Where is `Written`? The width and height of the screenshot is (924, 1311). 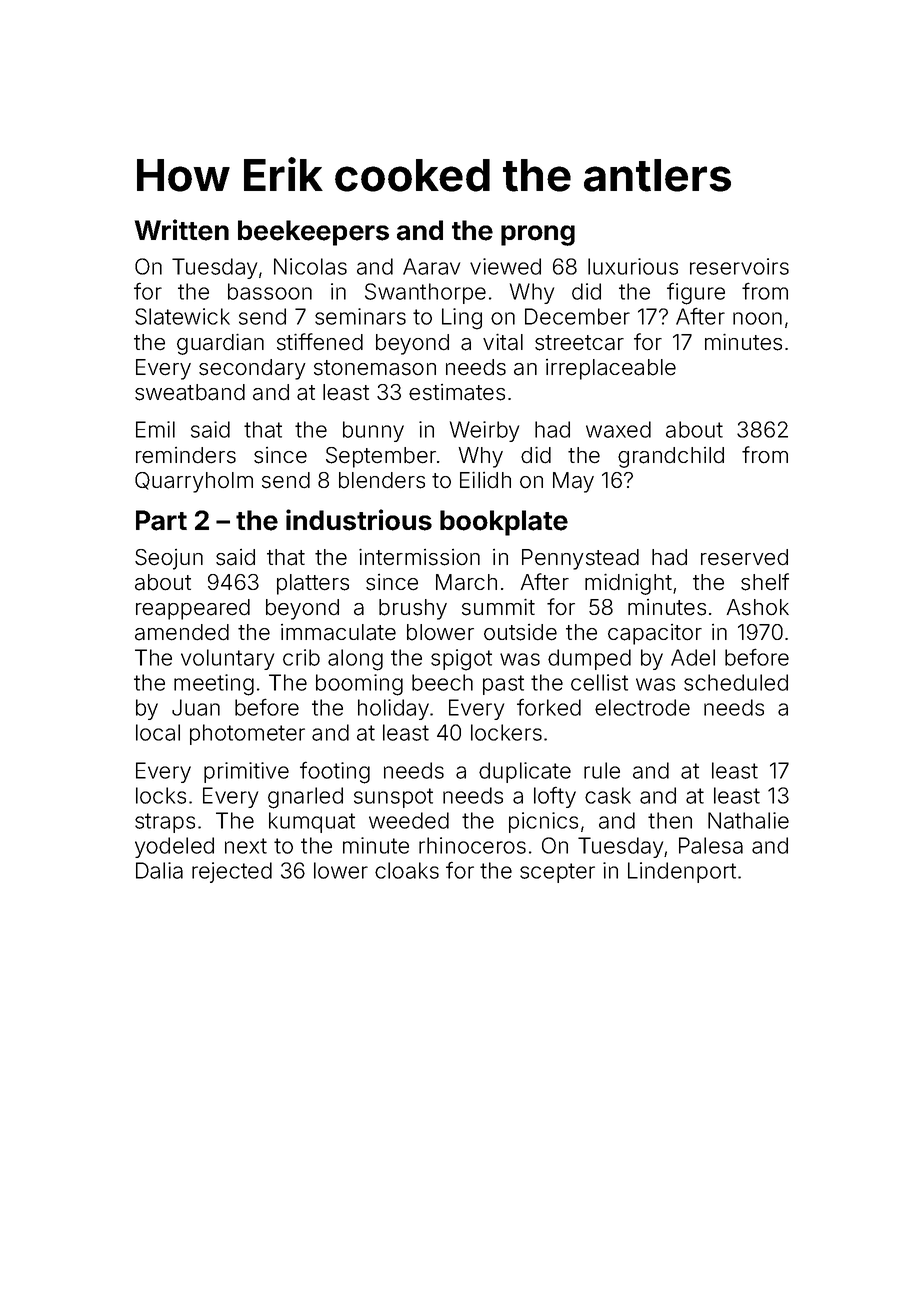 Written is located at coordinates (182, 230).
